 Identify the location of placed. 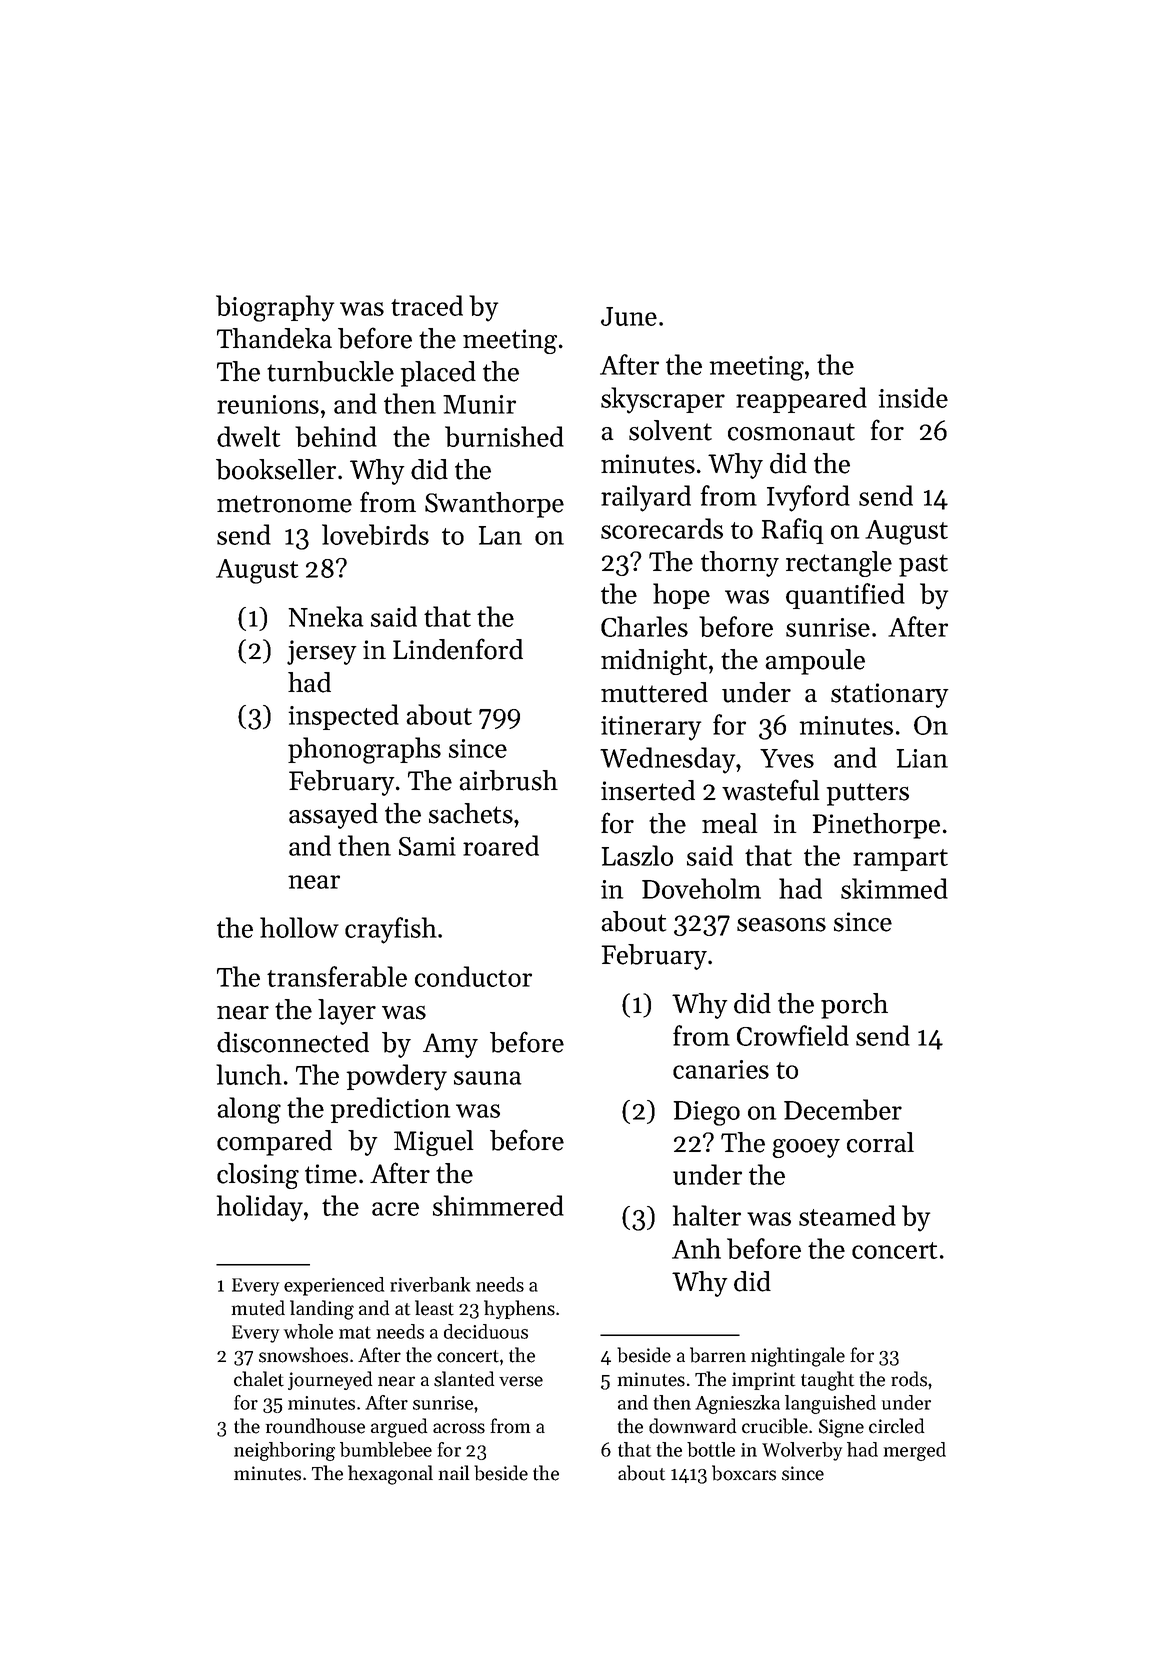
(438, 374).
